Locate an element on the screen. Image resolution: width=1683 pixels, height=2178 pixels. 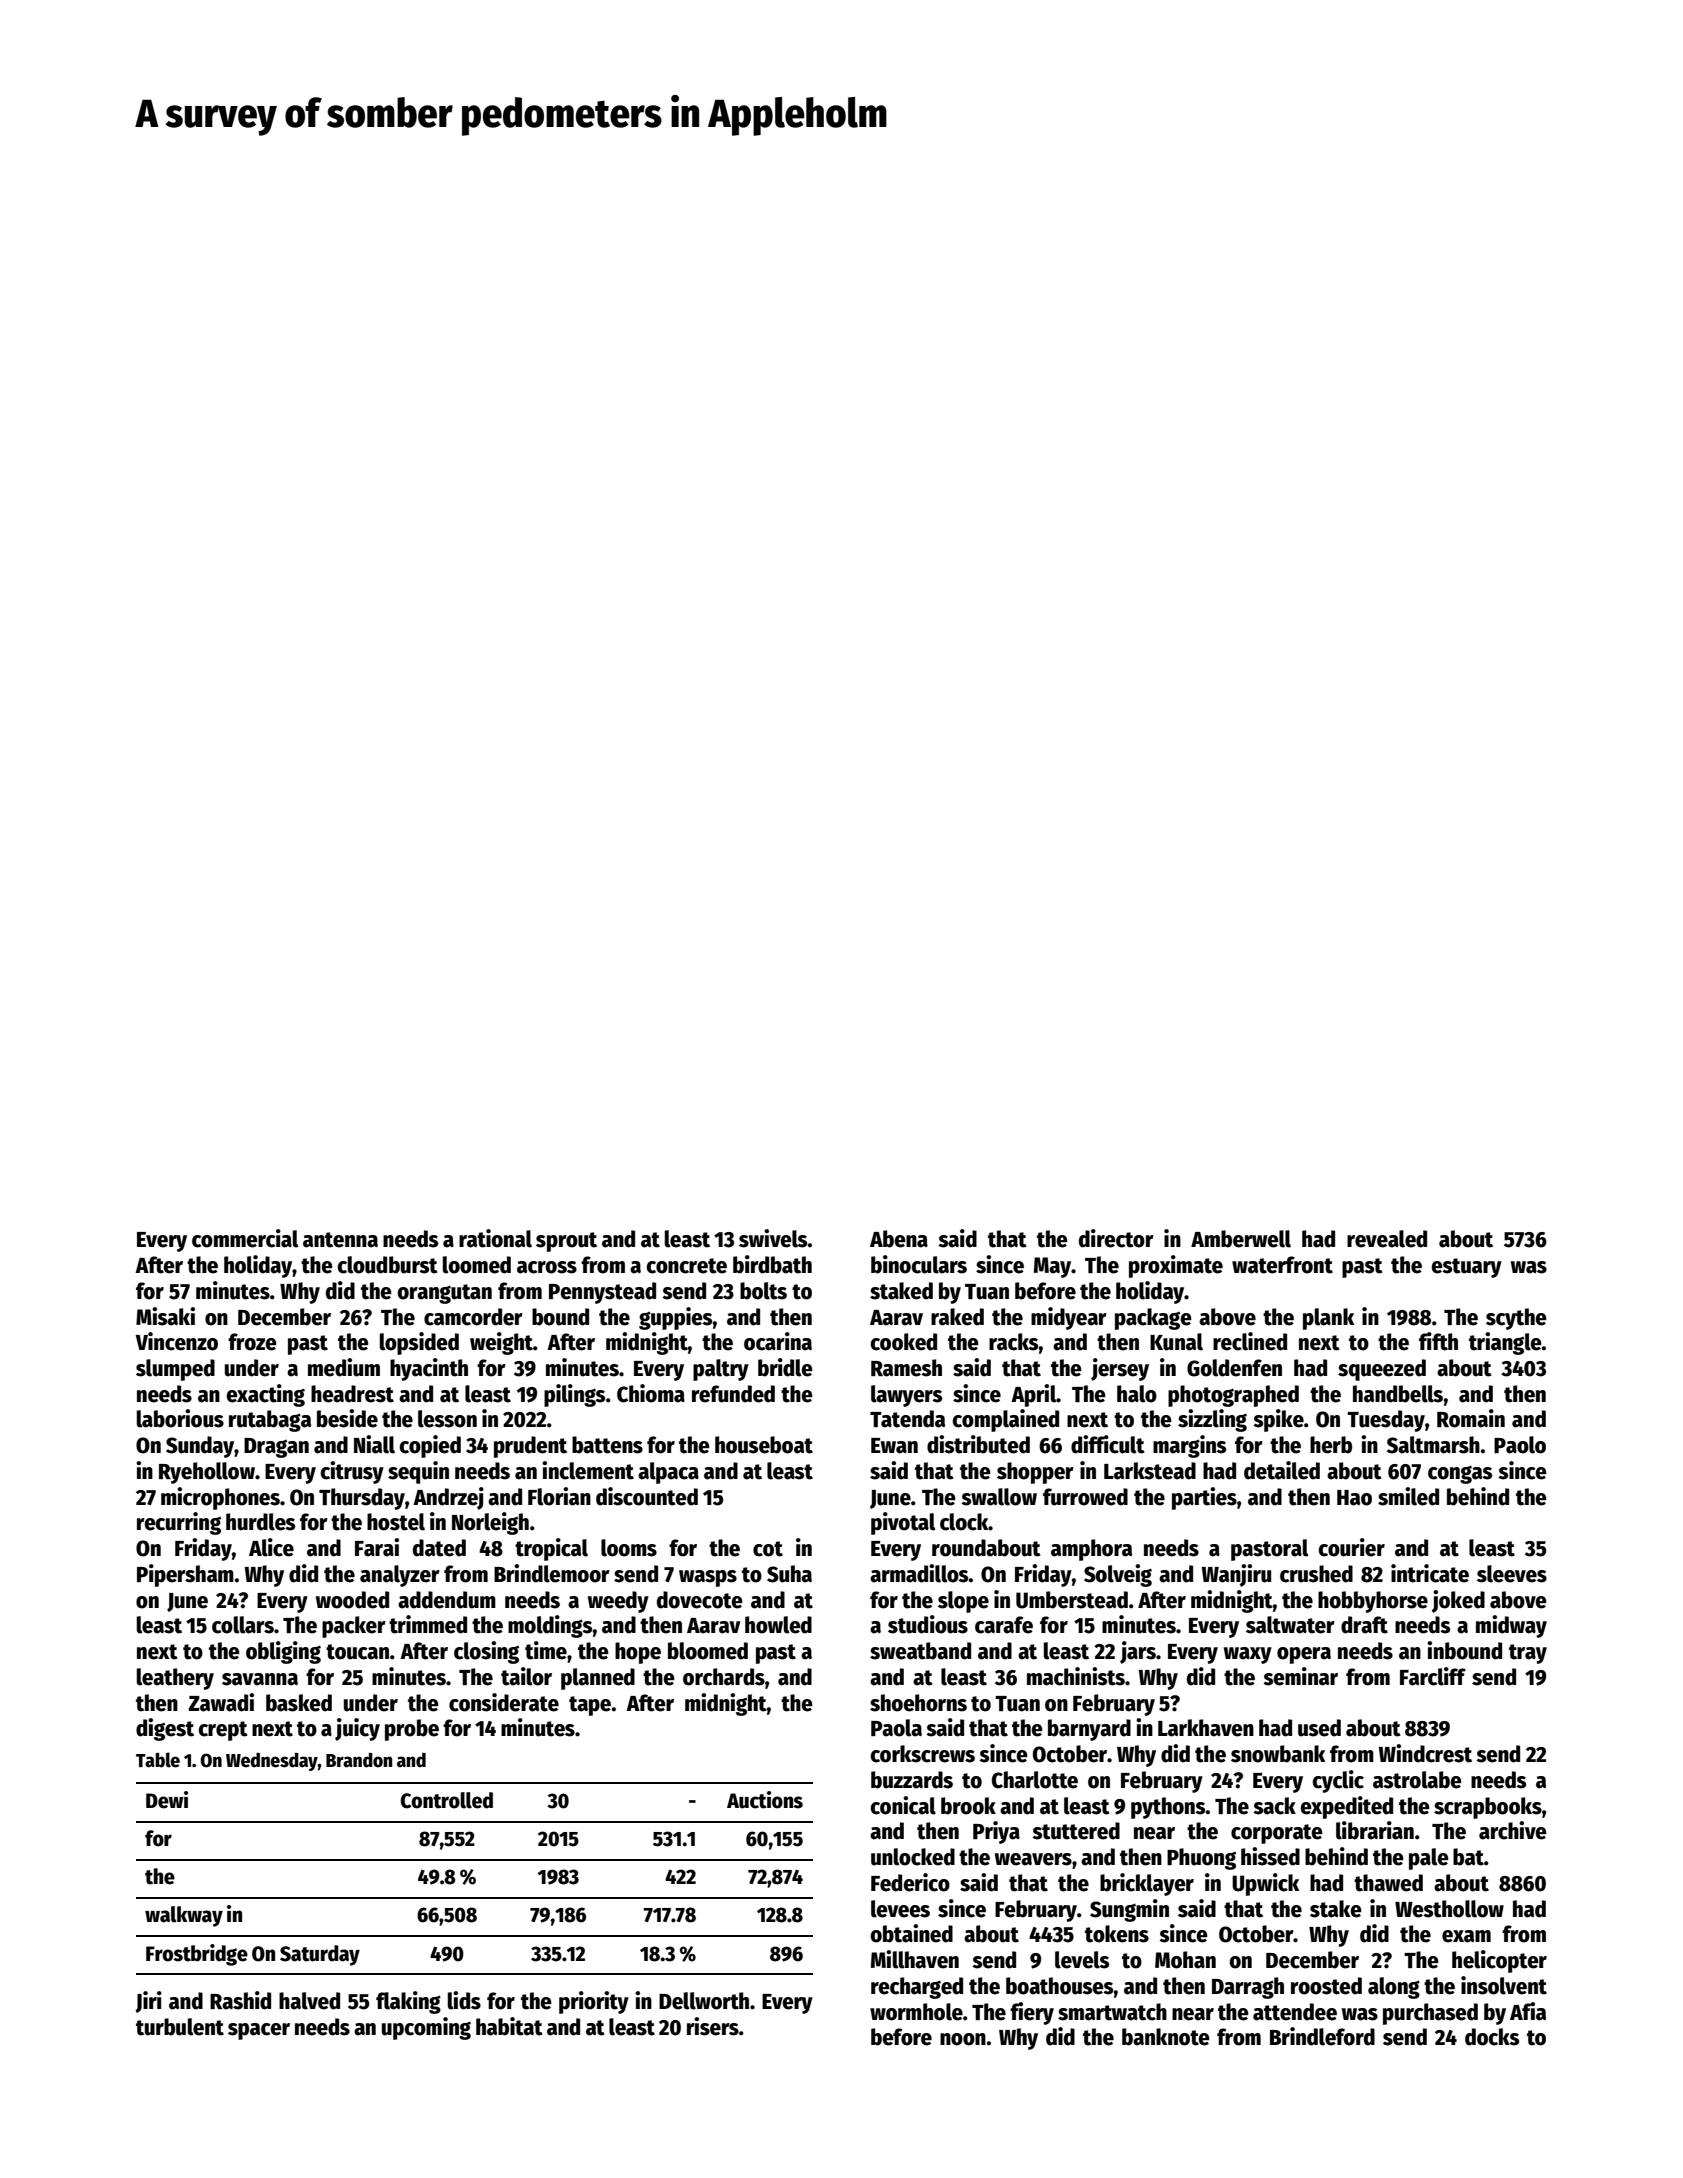
wasps is located at coordinates (708, 1578).
